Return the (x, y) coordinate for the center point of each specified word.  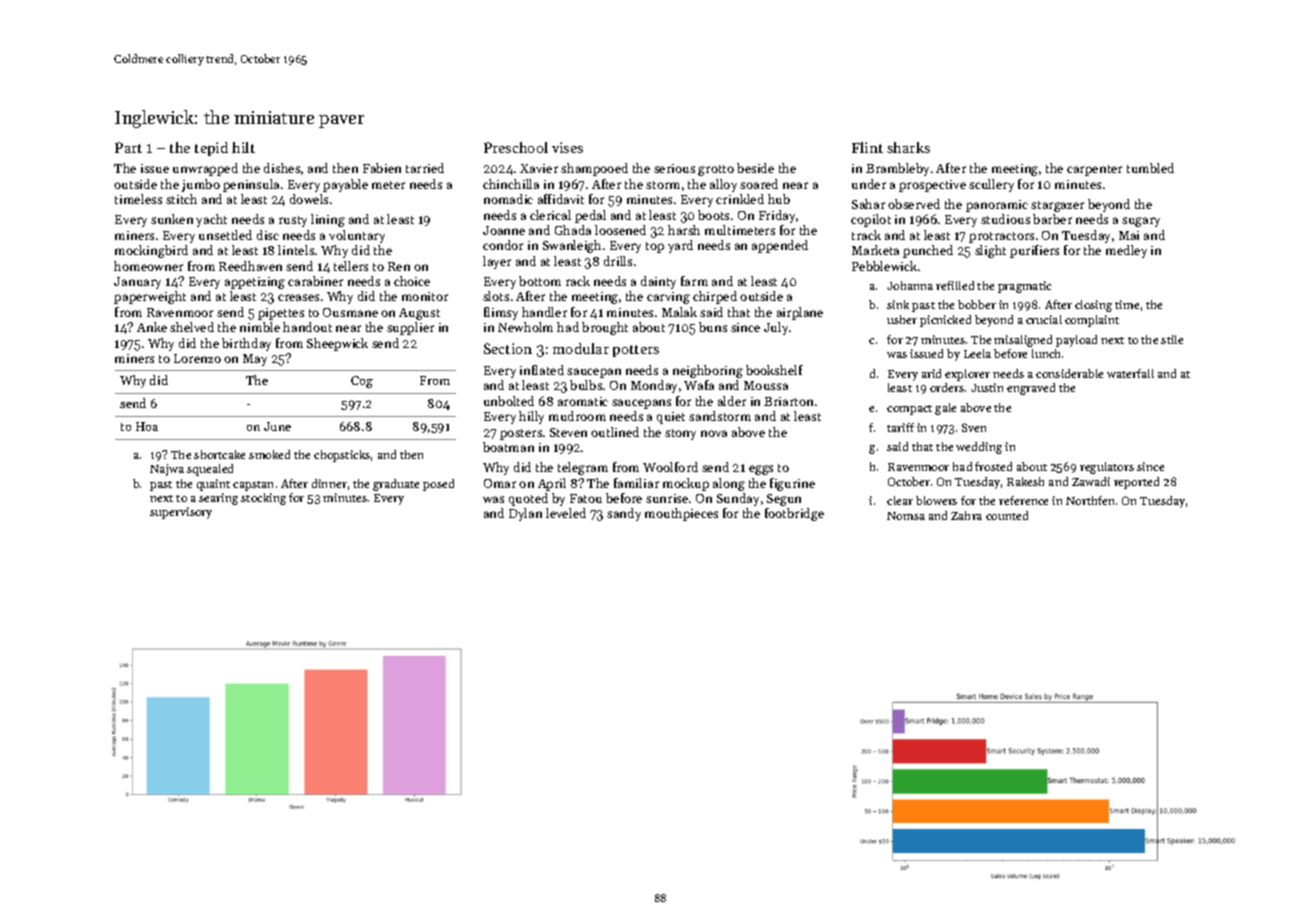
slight (990, 251)
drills (618, 261)
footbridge (794, 514)
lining (328, 220)
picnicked (945, 321)
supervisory (181, 513)
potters (636, 351)
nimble (260, 327)
